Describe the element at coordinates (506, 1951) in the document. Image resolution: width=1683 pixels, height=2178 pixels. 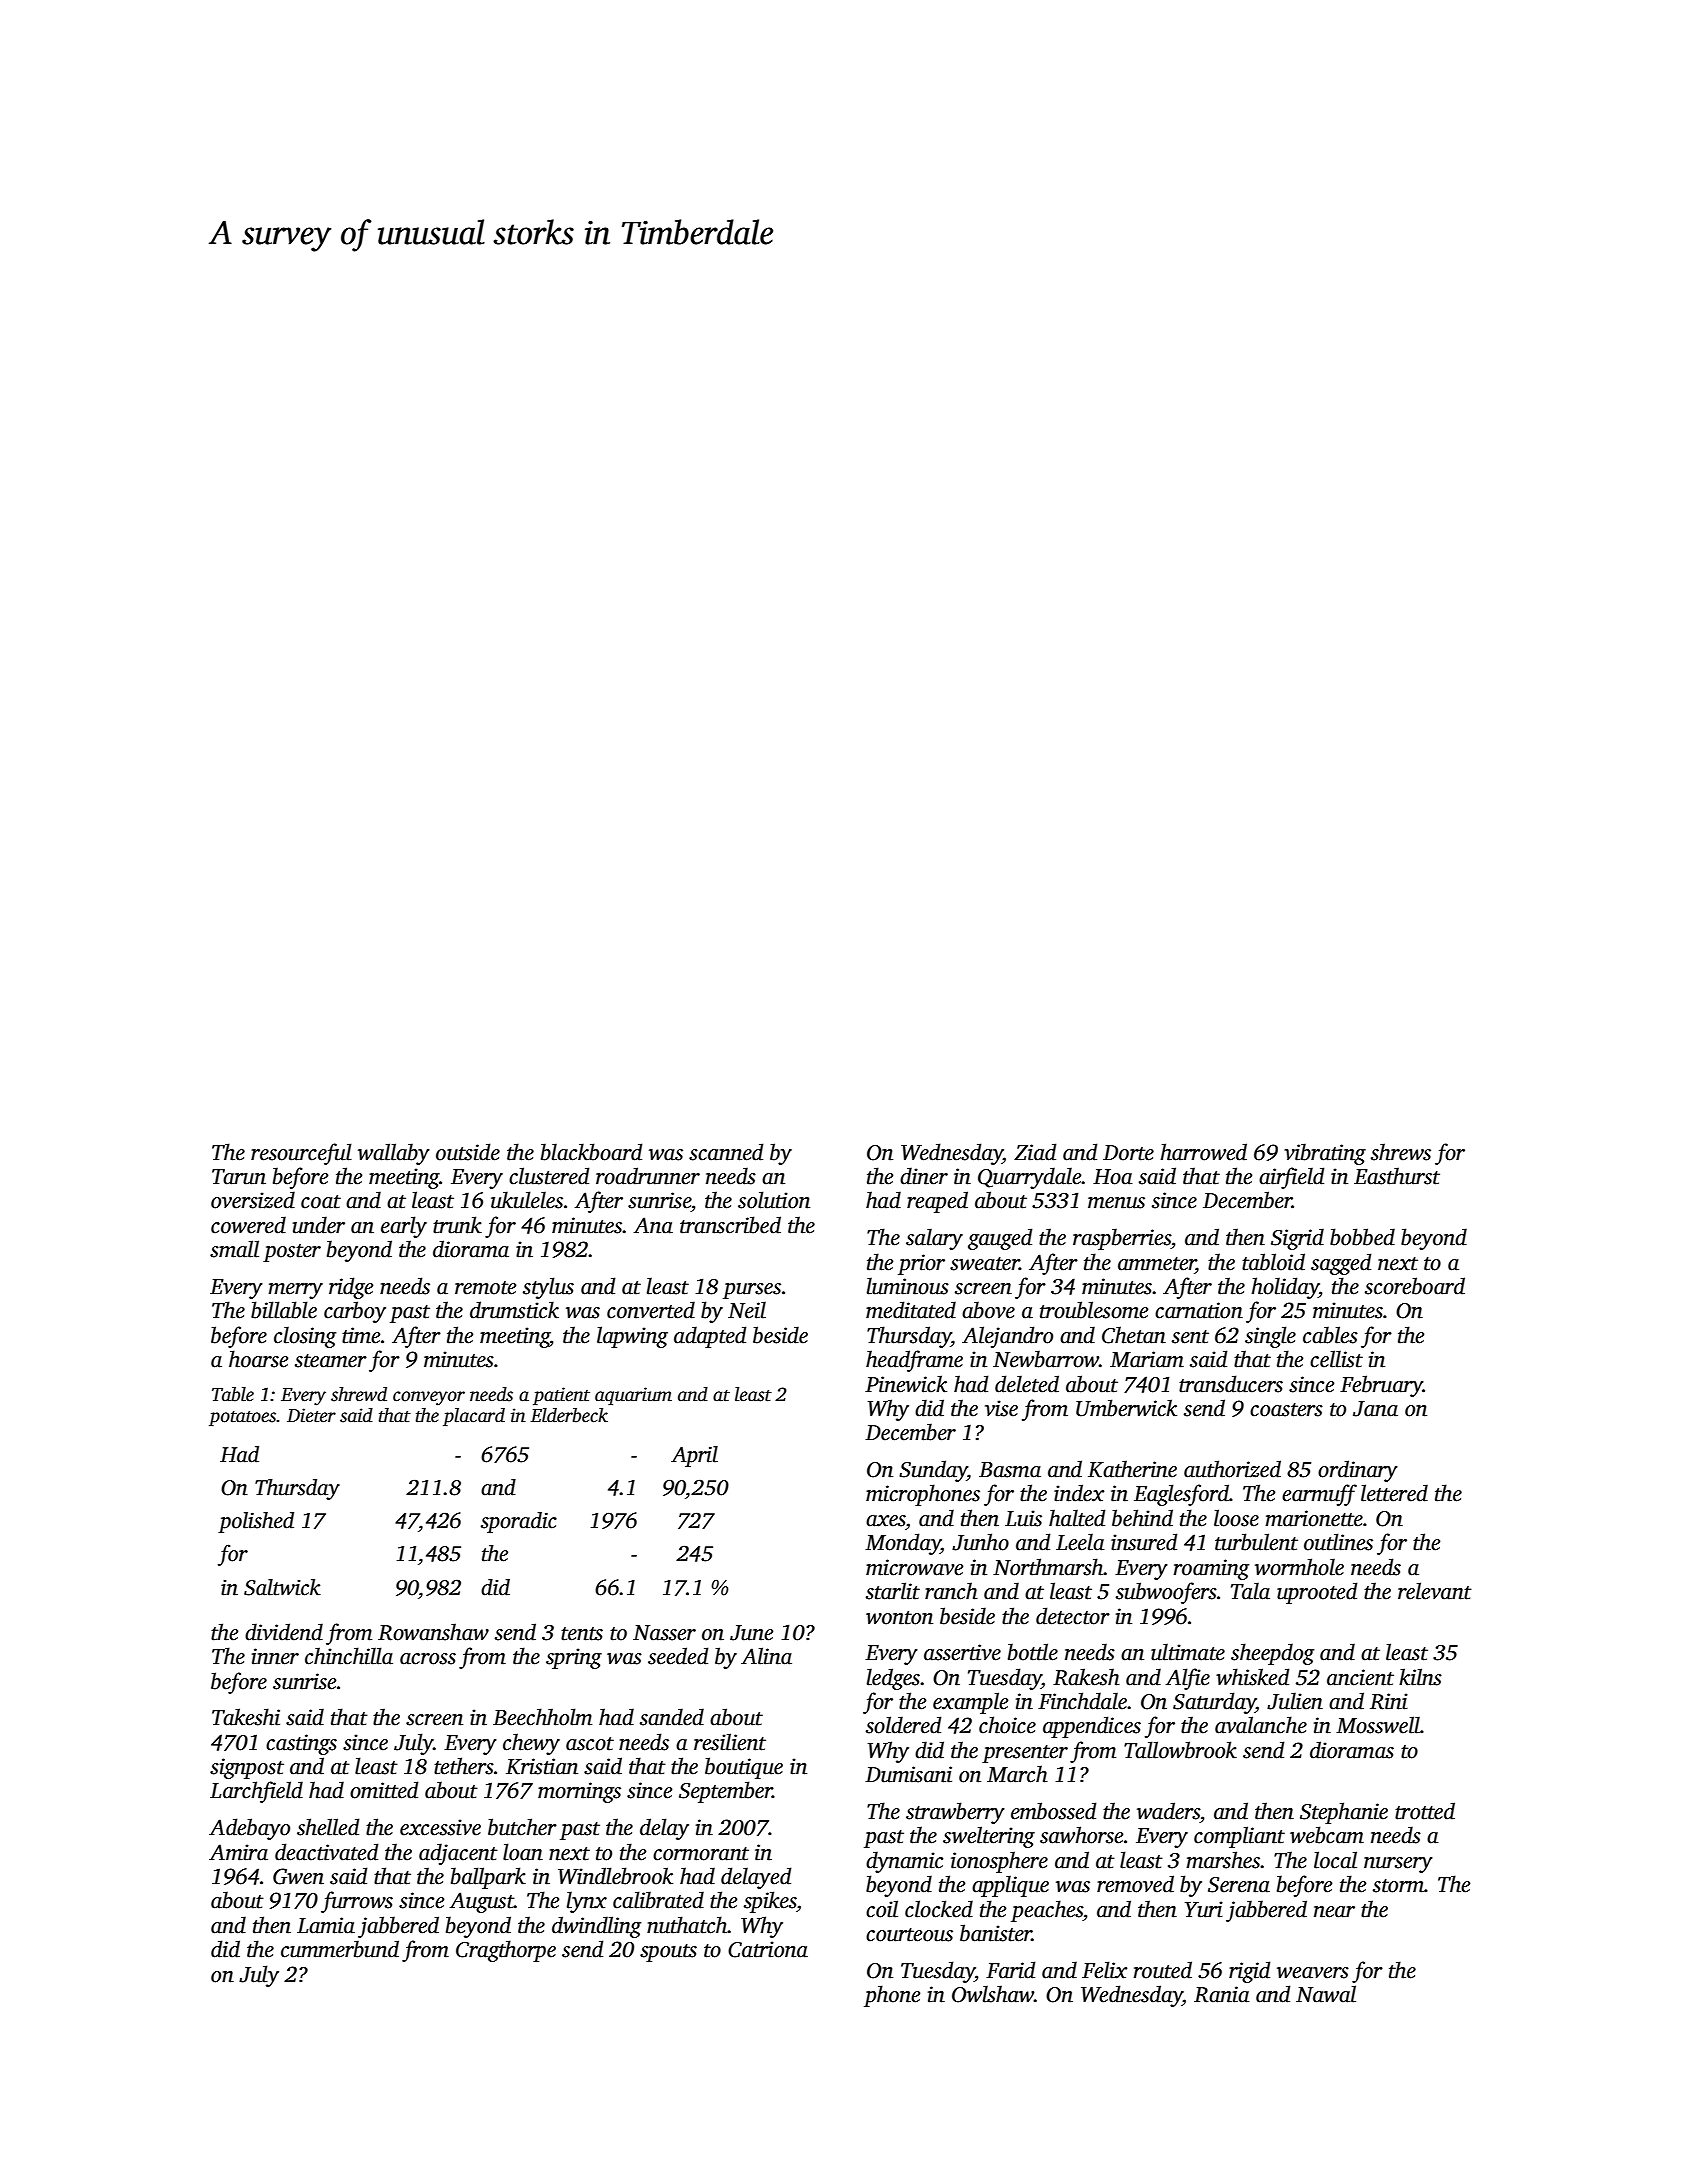
I see `Cragthorpe` at that location.
